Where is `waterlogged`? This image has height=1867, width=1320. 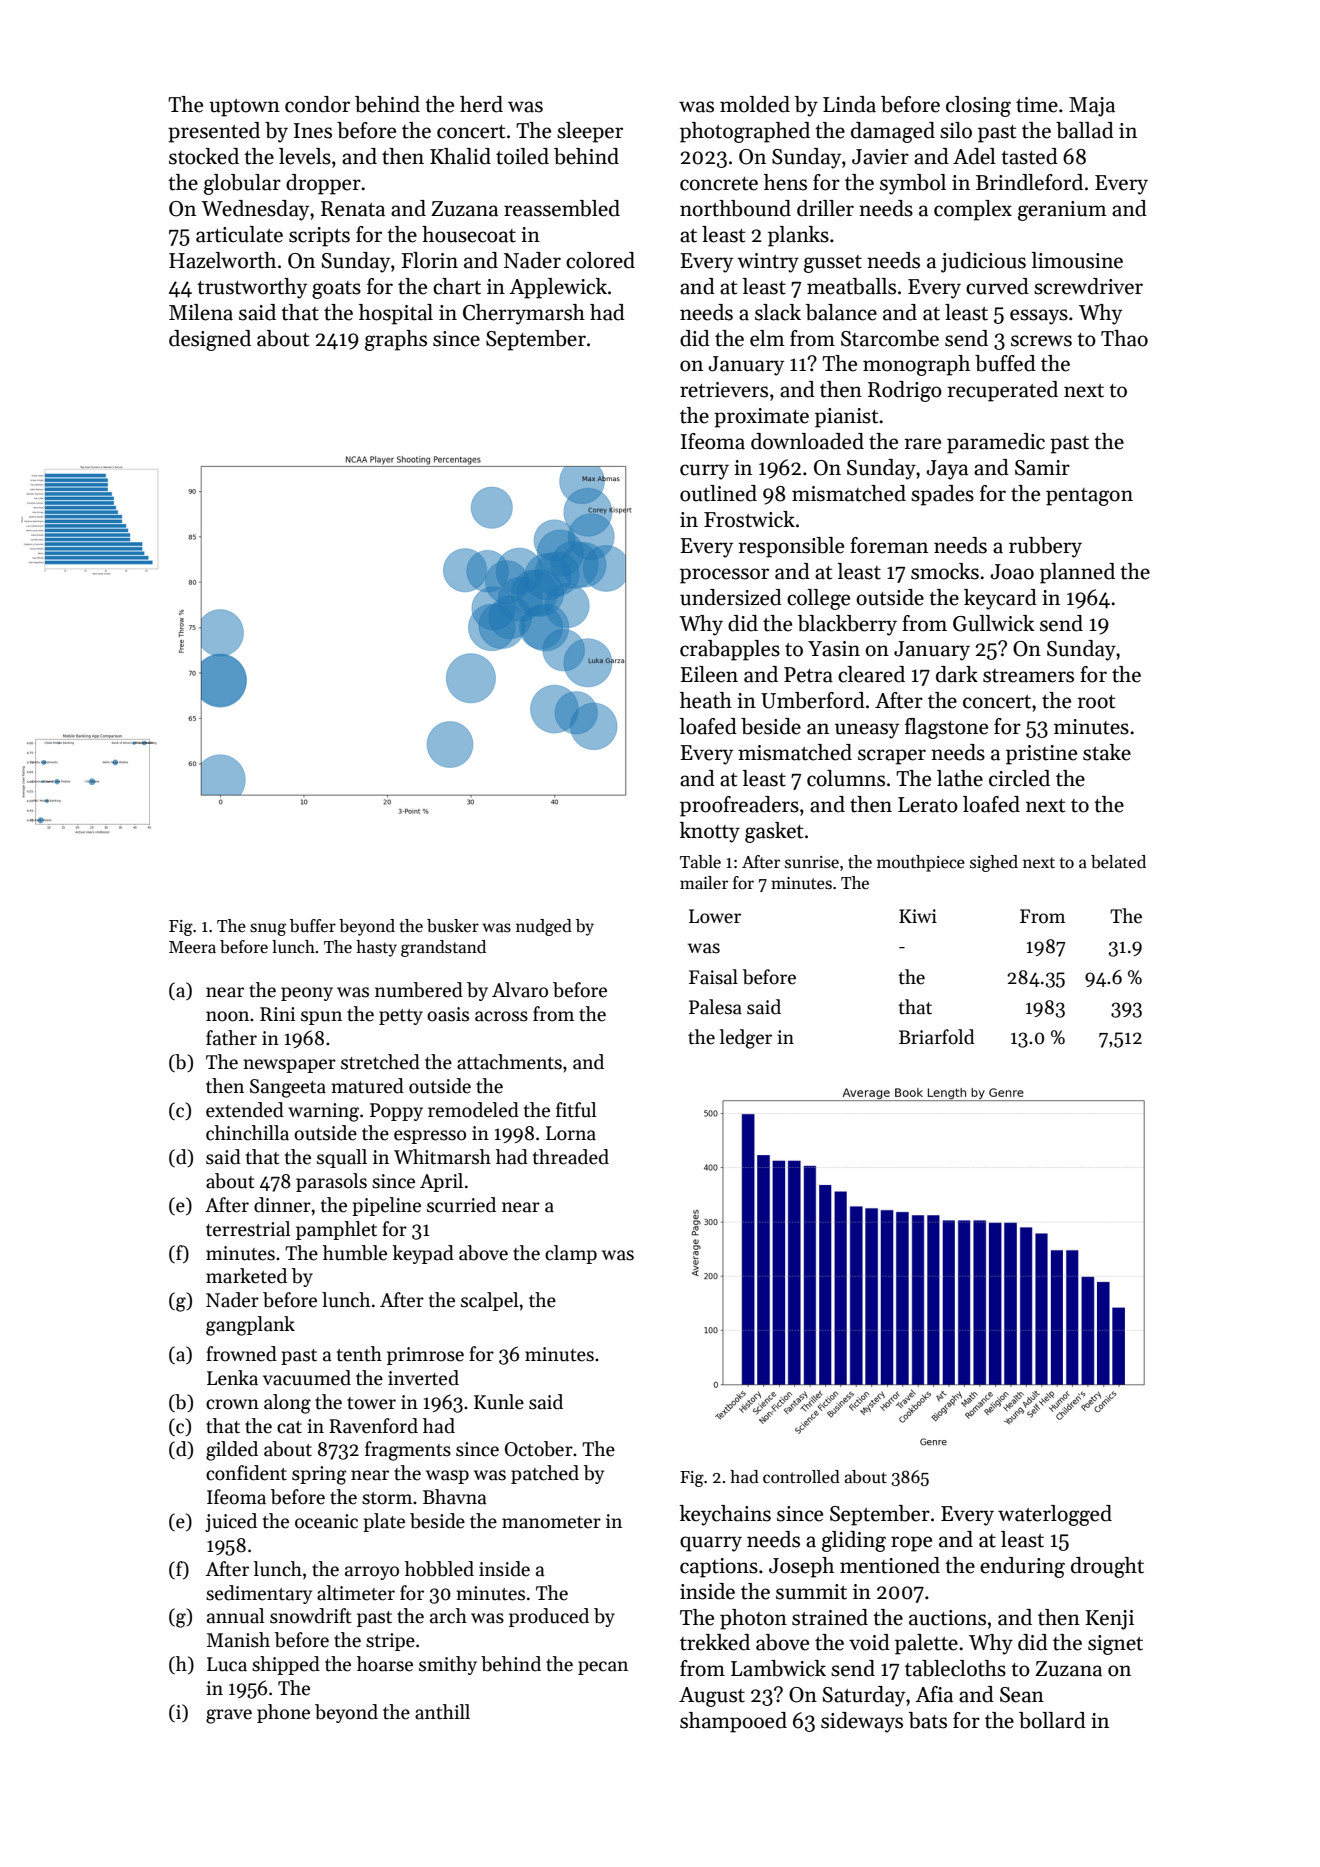 waterlogged is located at coordinates (1055, 1515).
